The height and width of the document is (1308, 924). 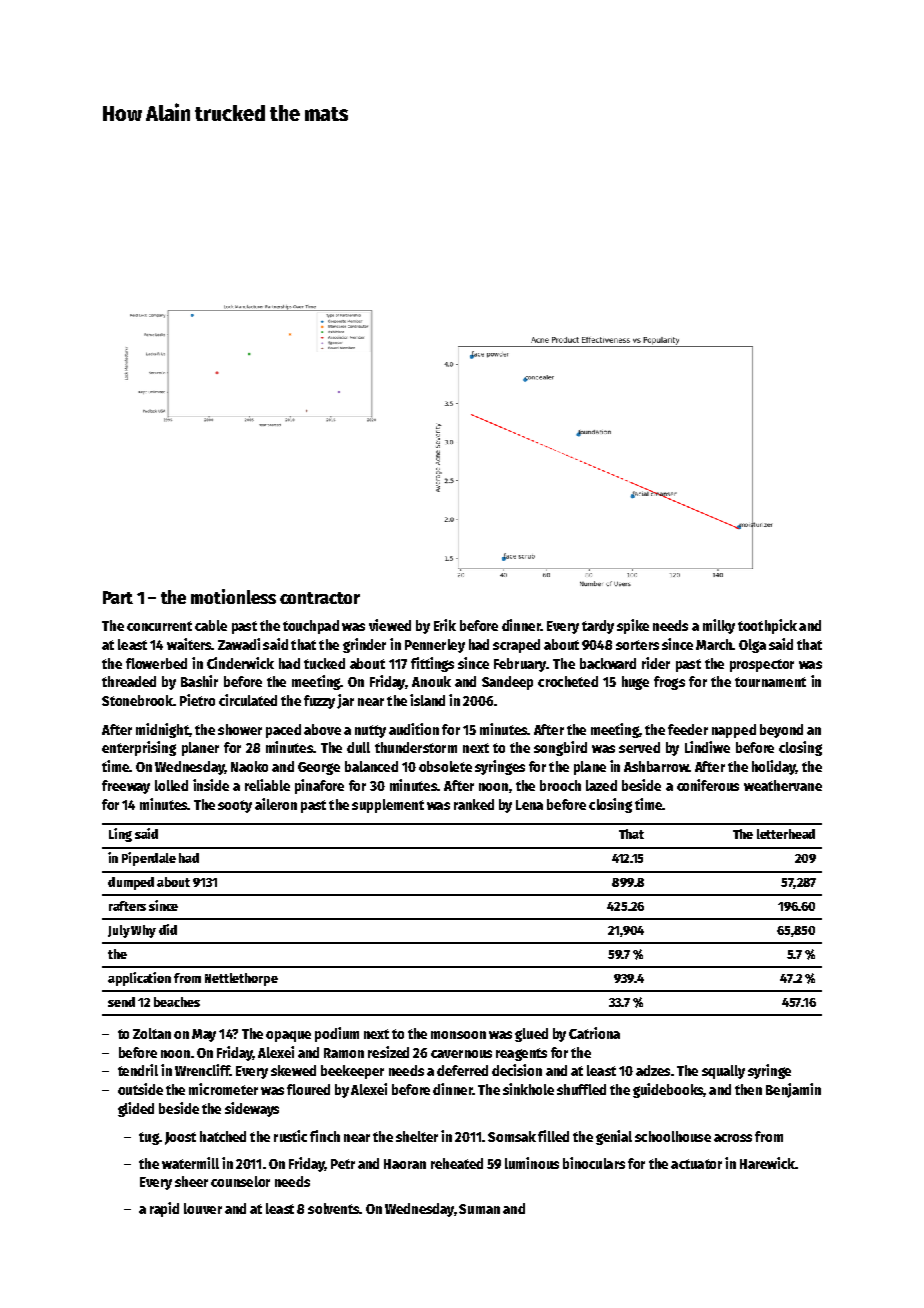 What do you see at coordinates (168, 929) in the document?
I see `did` at bounding box center [168, 929].
